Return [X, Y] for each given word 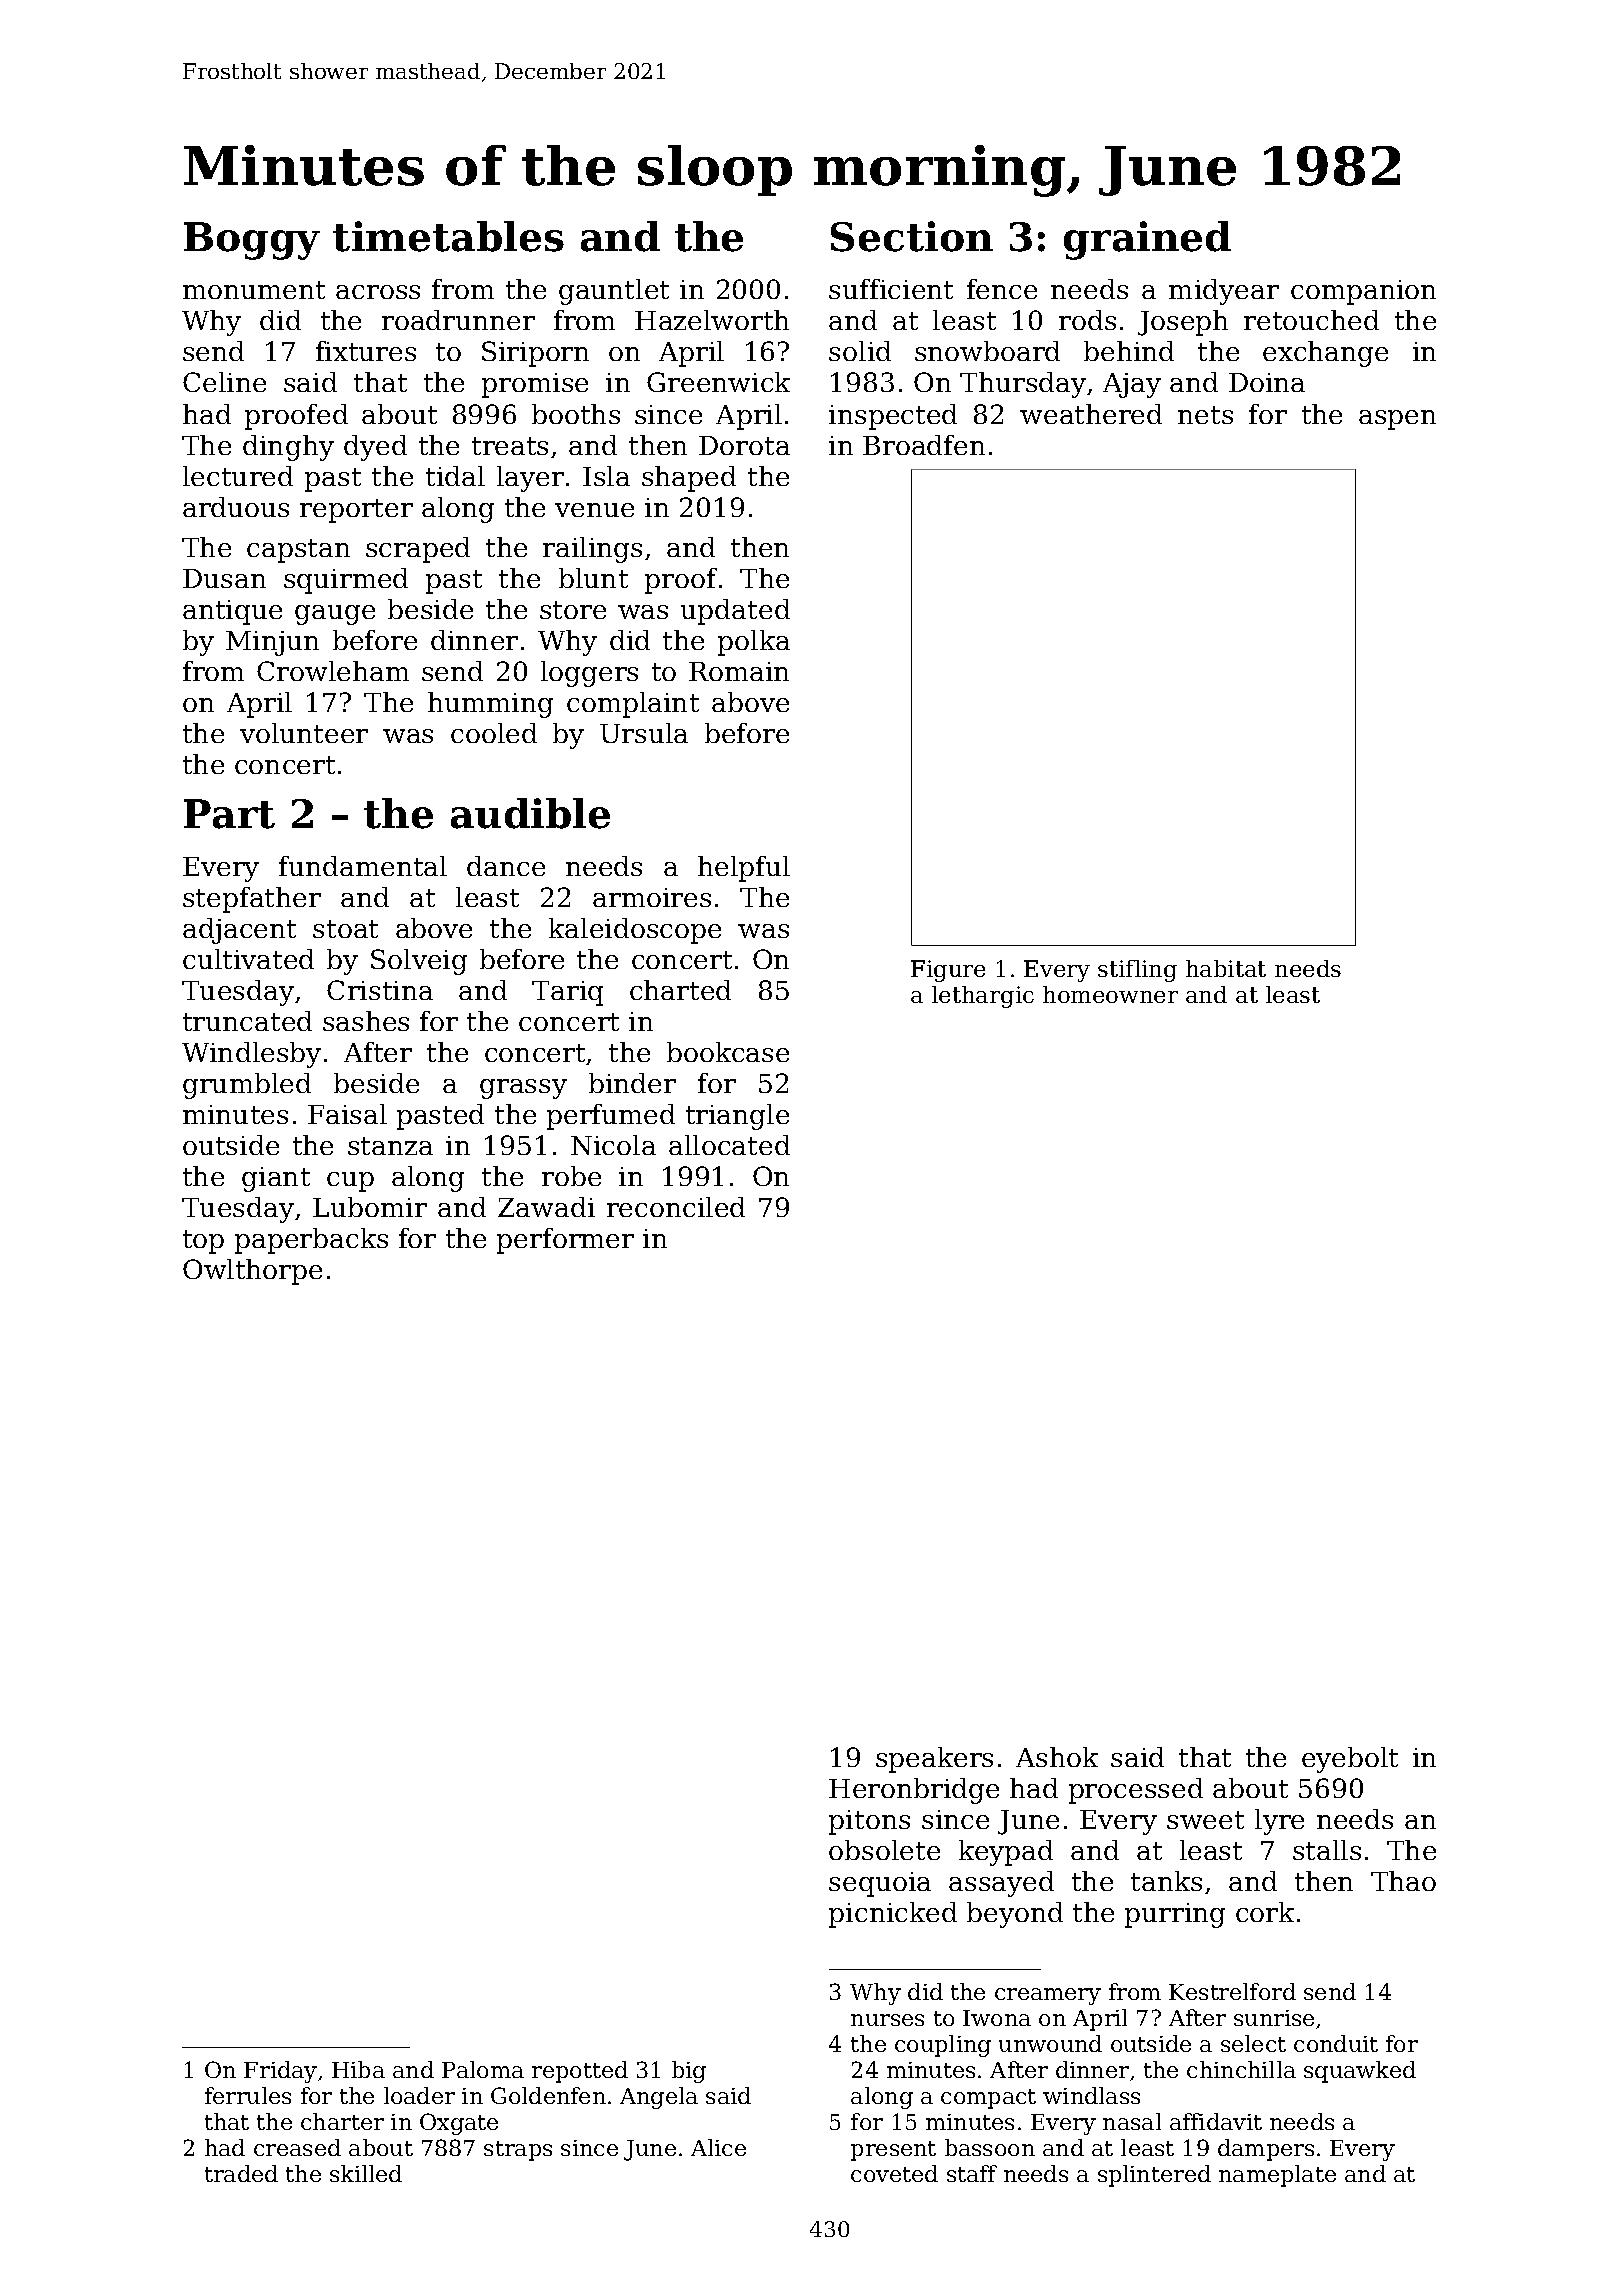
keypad [1006, 1853]
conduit [1336, 2043]
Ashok [1057, 1757]
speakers [934, 1760]
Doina [1267, 382]
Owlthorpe [252, 1272]
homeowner [1110, 994]
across [378, 292]
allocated [729, 1145]
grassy [523, 1089]
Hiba [358, 2069]
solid [860, 351]
